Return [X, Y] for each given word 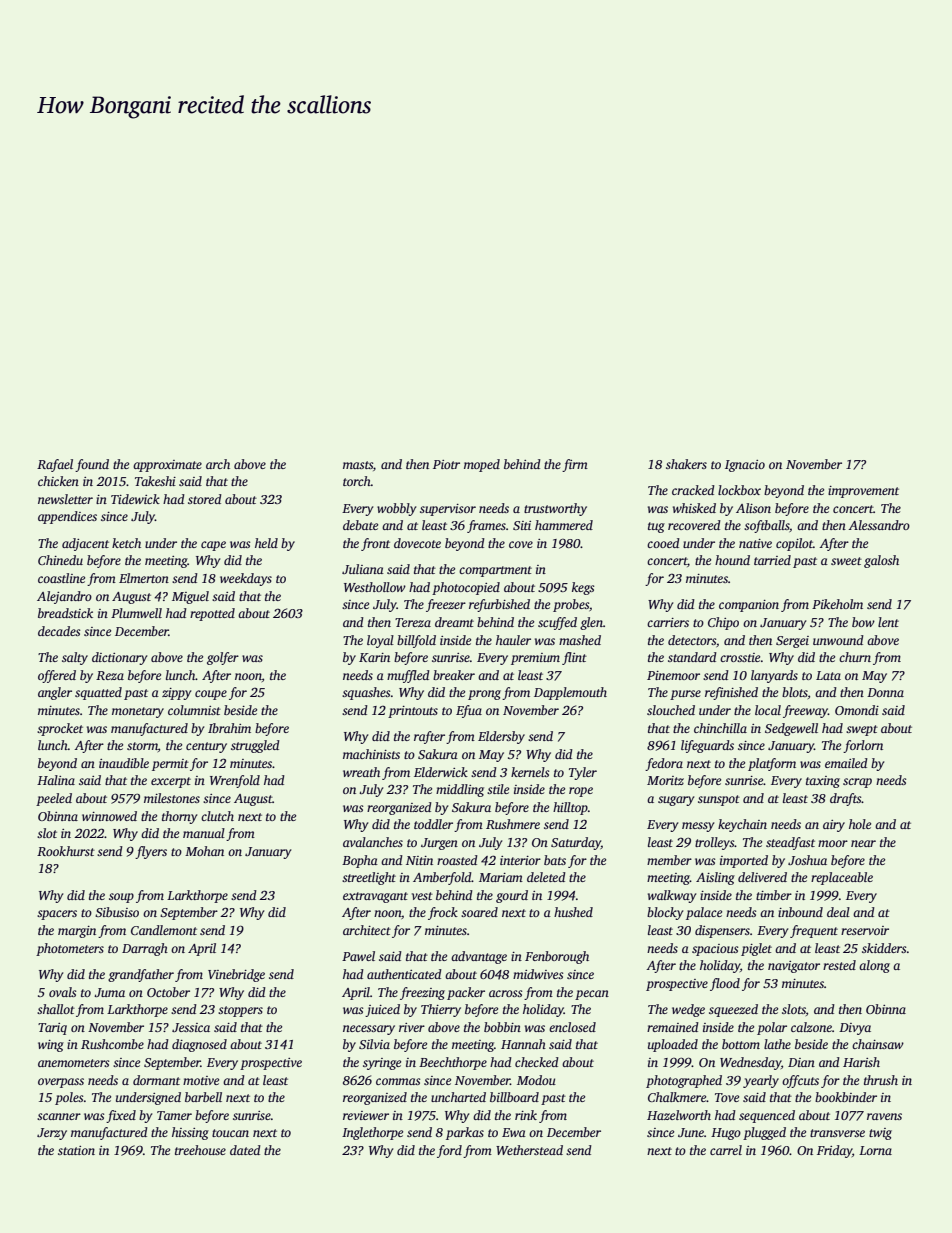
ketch [126, 543]
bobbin [502, 1027]
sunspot [719, 800]
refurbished [499, 605]
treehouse [200, 1150]
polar [772, 1028]
